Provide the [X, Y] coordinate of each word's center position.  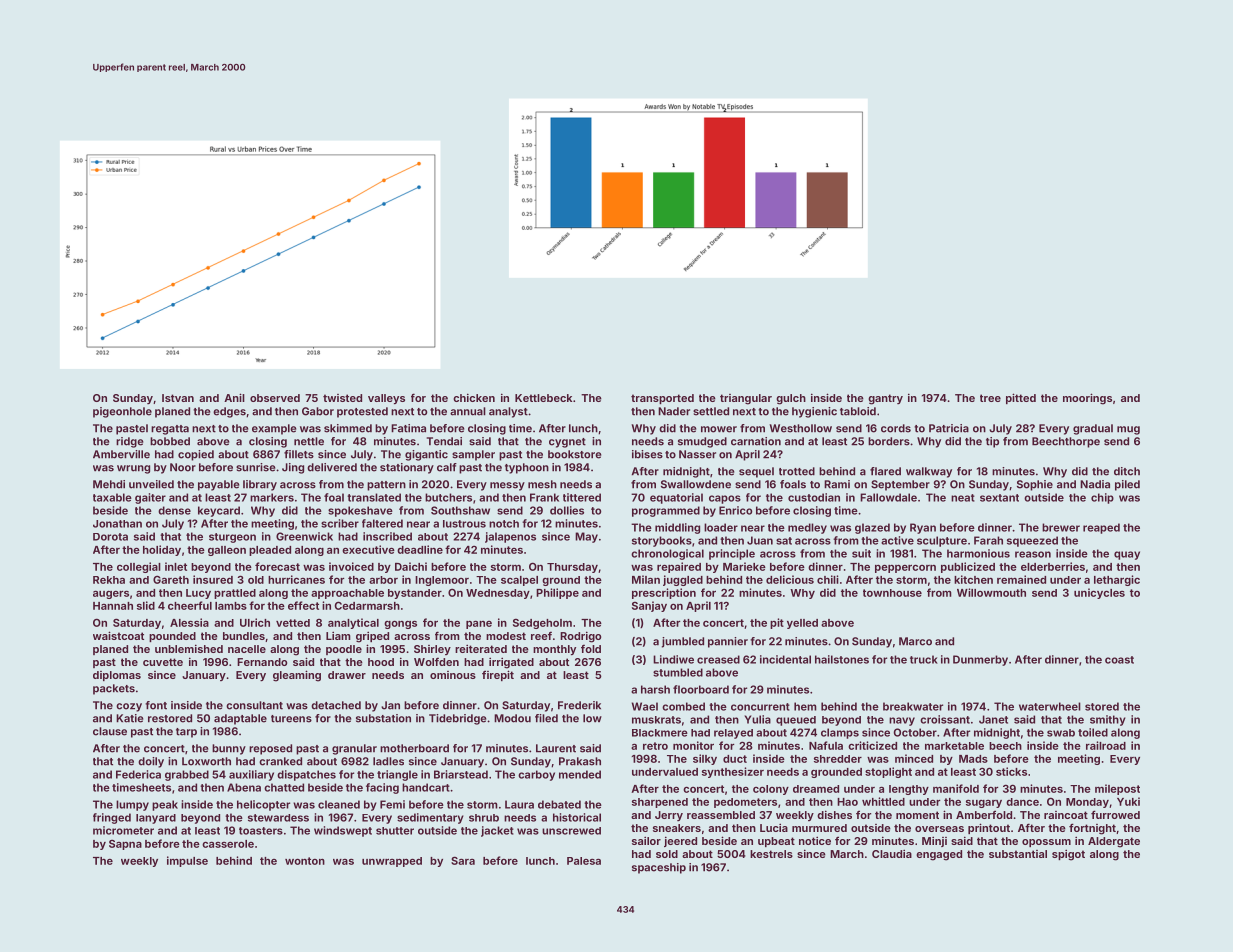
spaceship [659, 868]
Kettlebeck [543, 398]
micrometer [123, 830]
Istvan [178, 398]
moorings [1087, 399]
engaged [939, 855]
